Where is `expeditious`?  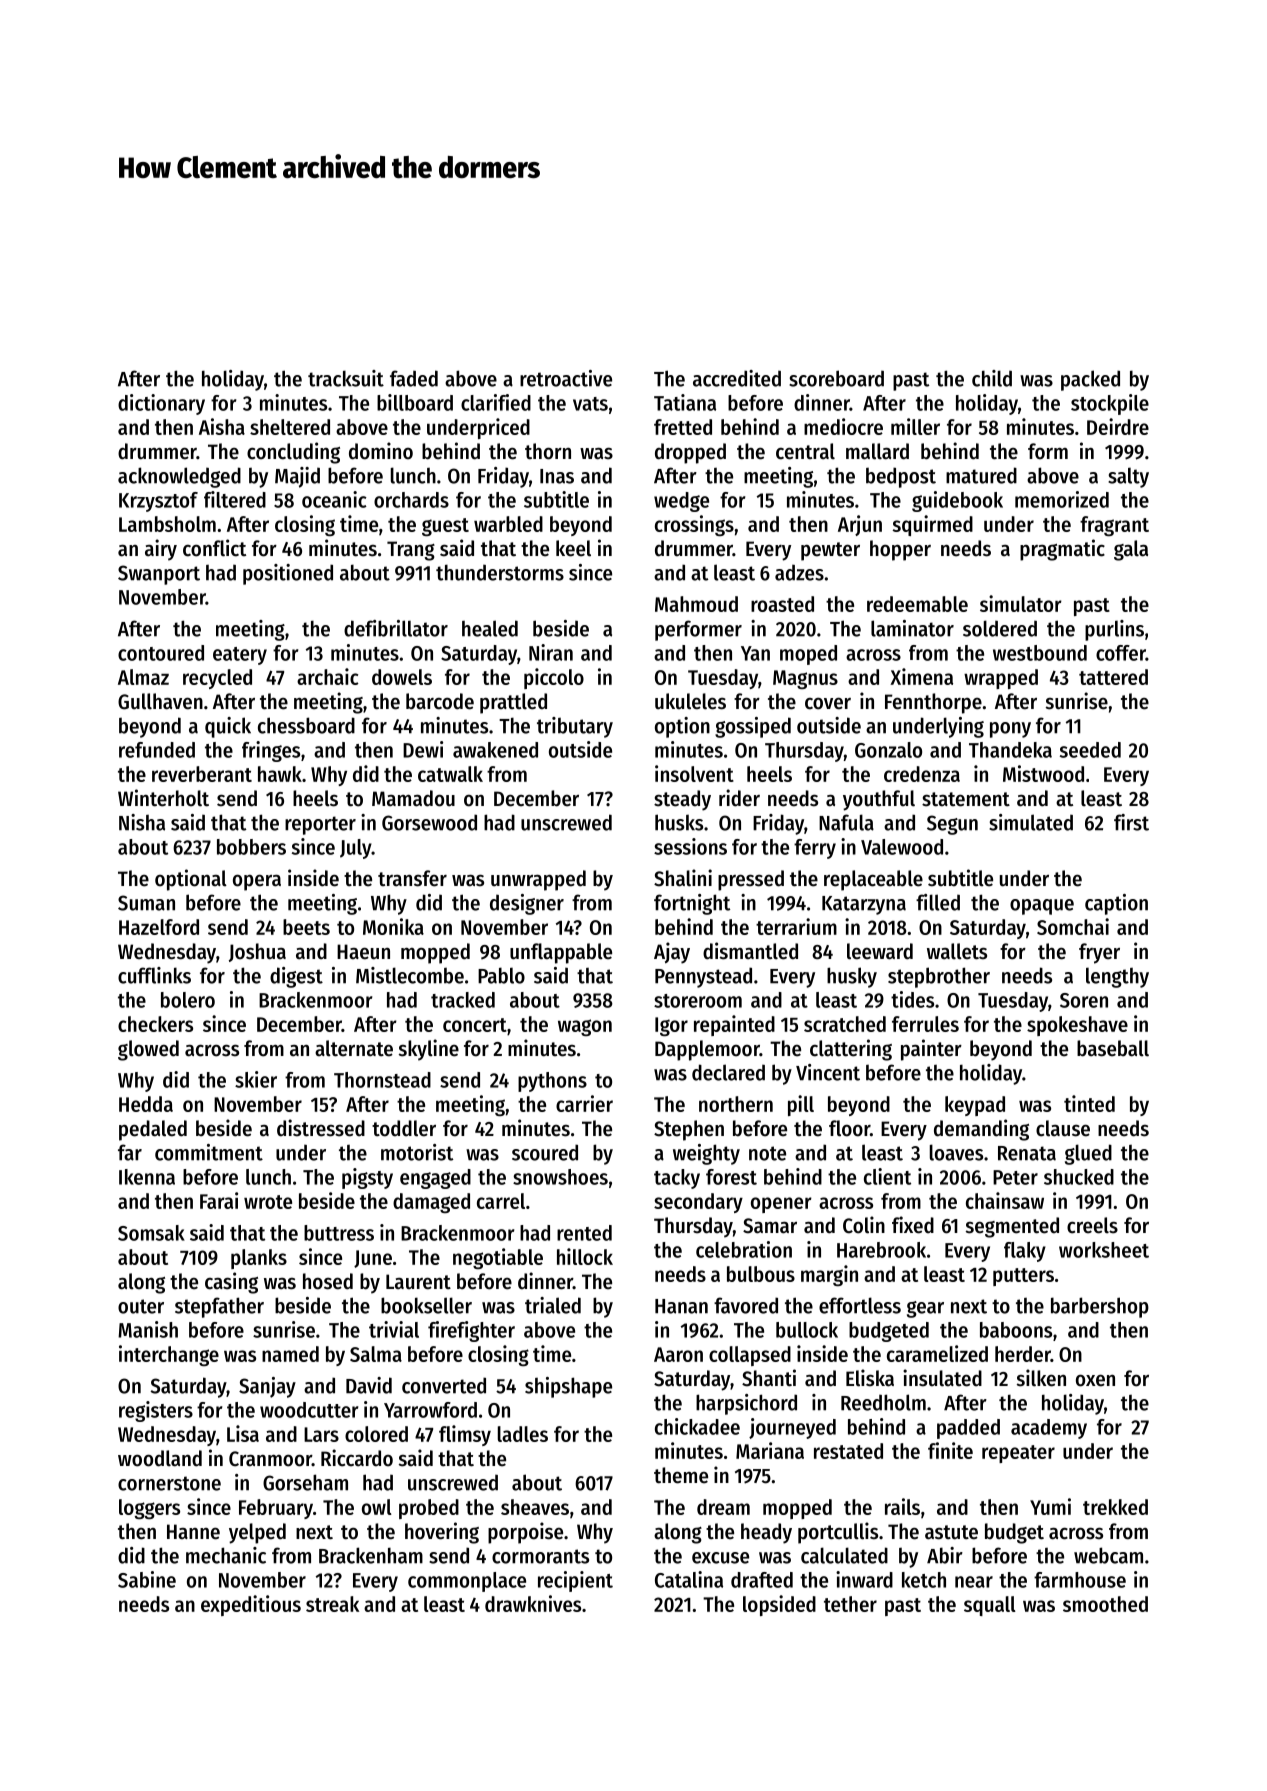
expeditious is located at coordinates (251, 1605).
